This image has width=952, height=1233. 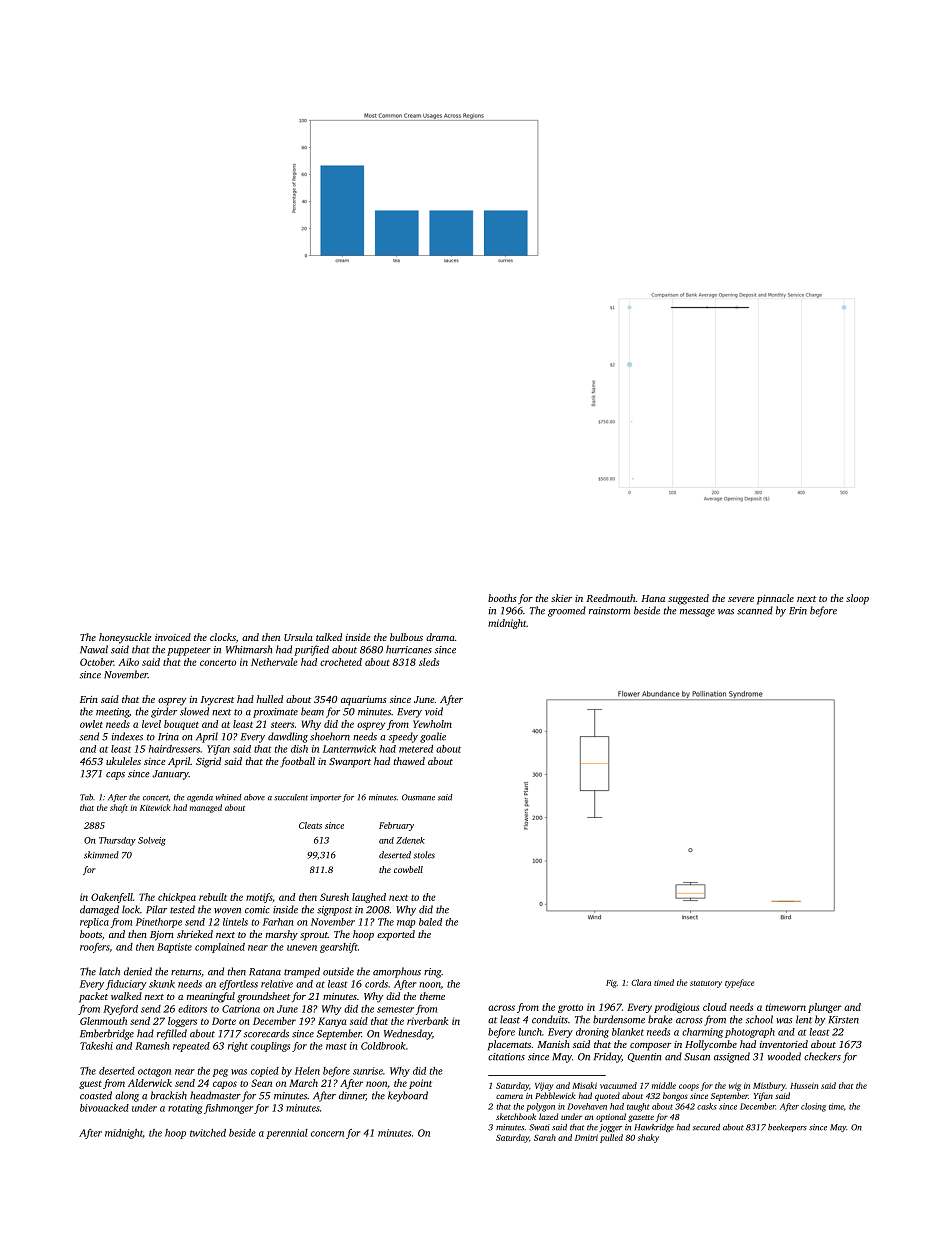 I want to click on twitched, so click(x=208, y=1133).
